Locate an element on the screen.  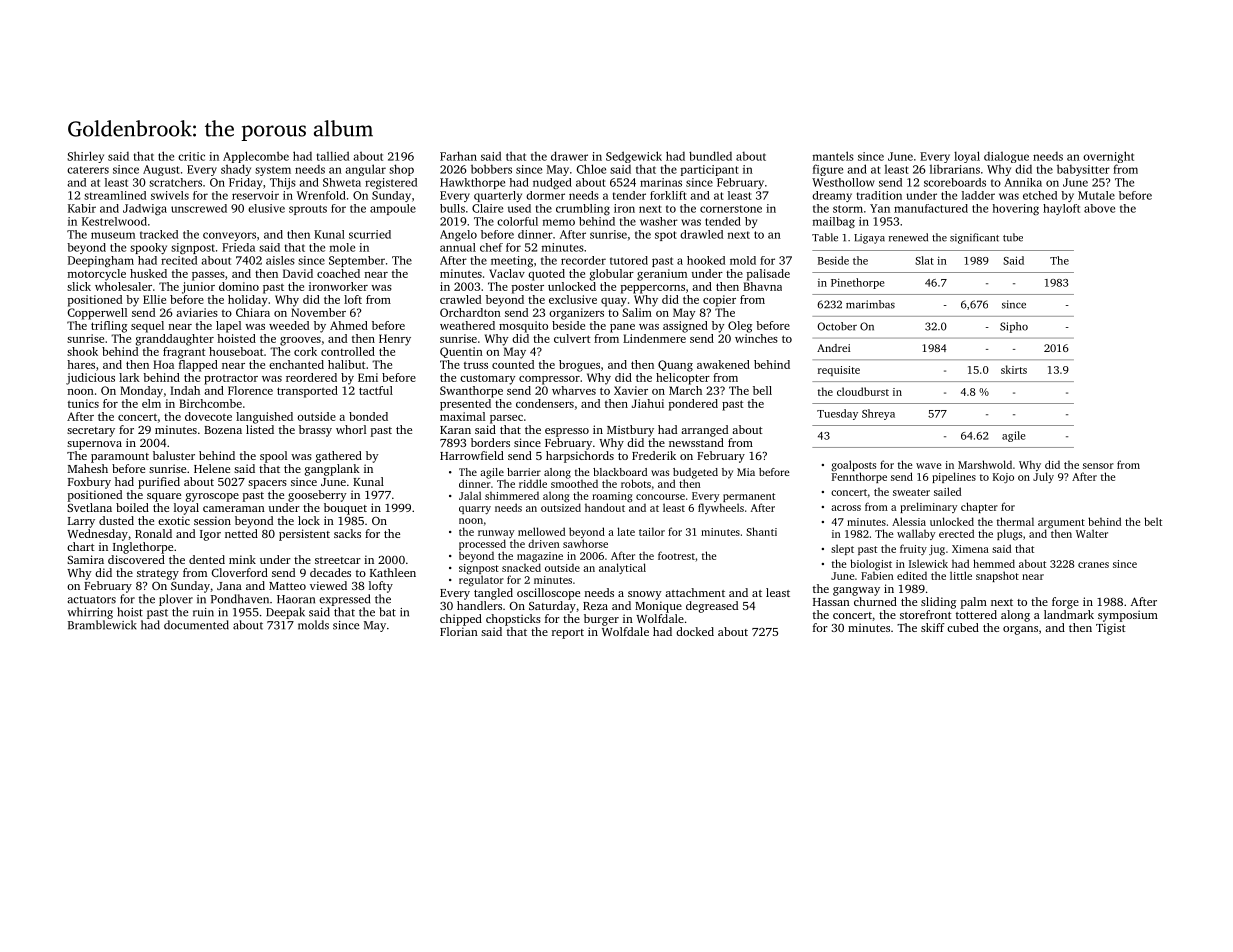
organs is located at coordinates (1020, 630).
